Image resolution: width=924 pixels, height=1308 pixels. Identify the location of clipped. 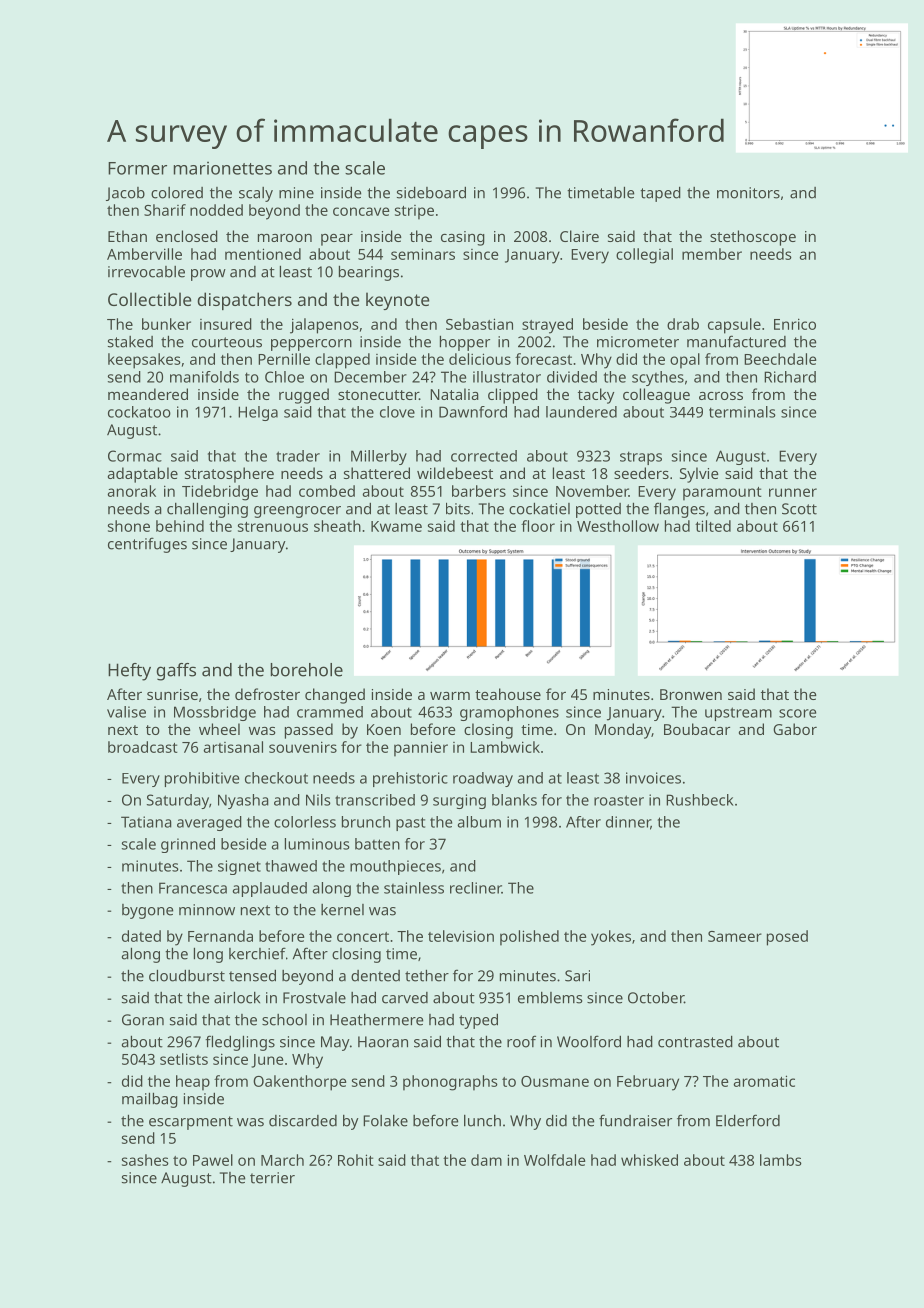
(513, 396).
